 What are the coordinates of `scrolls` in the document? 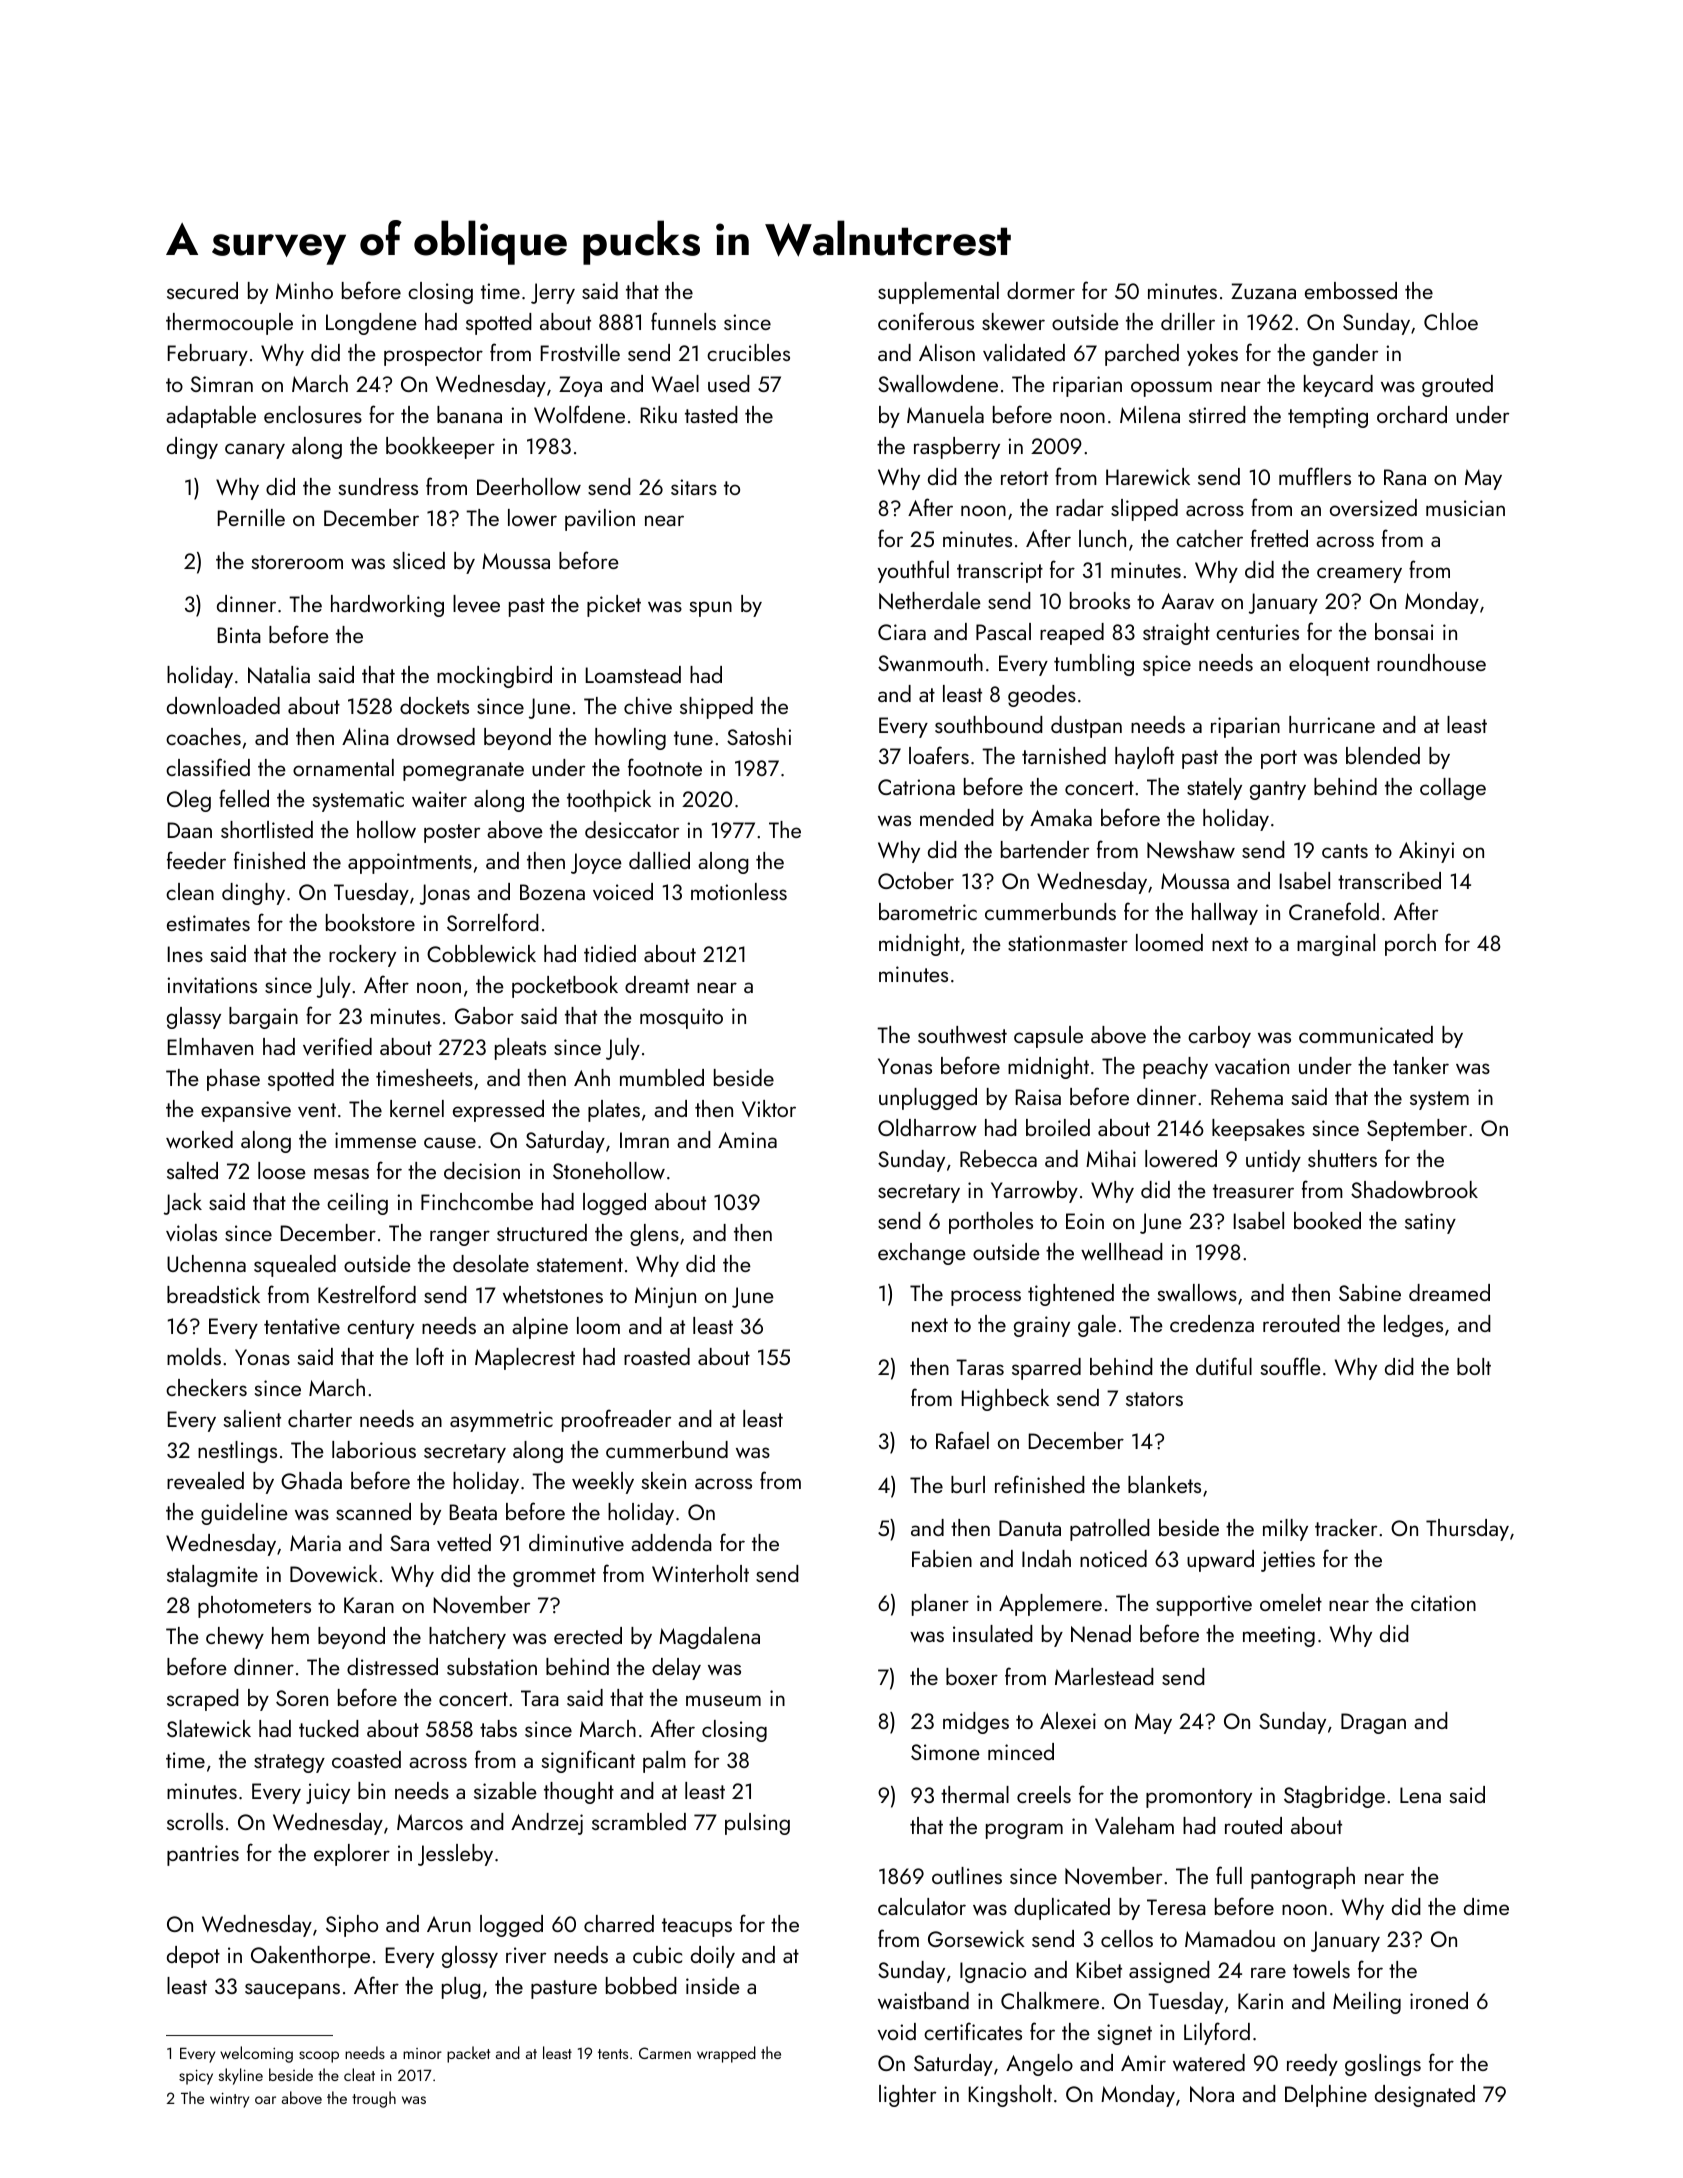 It's located at (195, 1821).
